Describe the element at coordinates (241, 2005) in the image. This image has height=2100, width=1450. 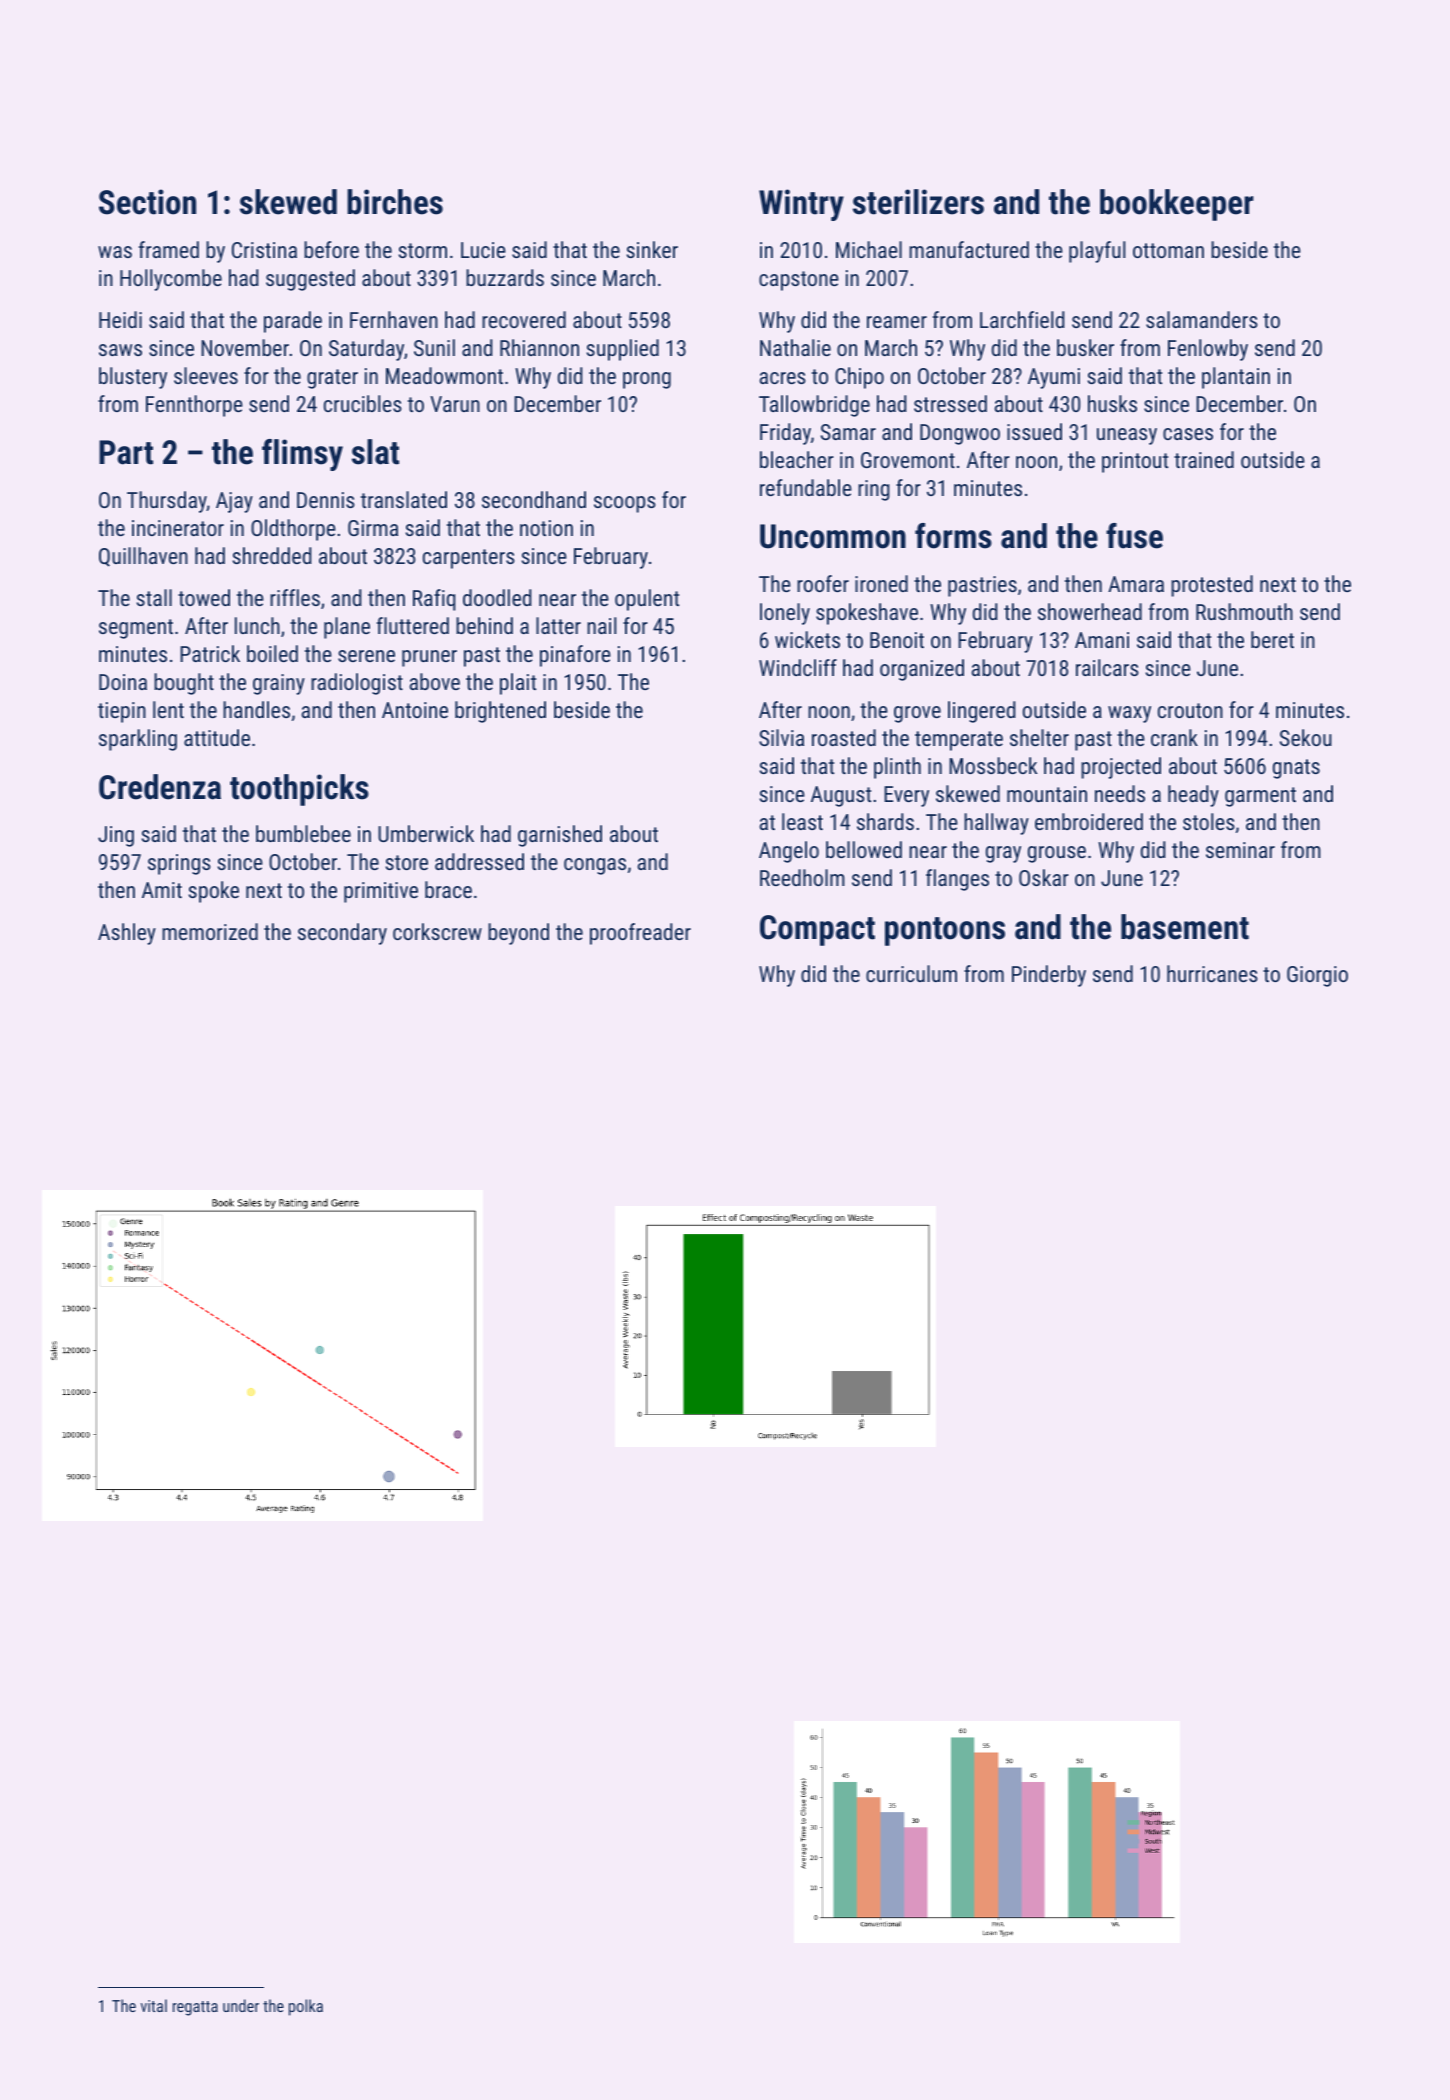
I see `under` at that location.
